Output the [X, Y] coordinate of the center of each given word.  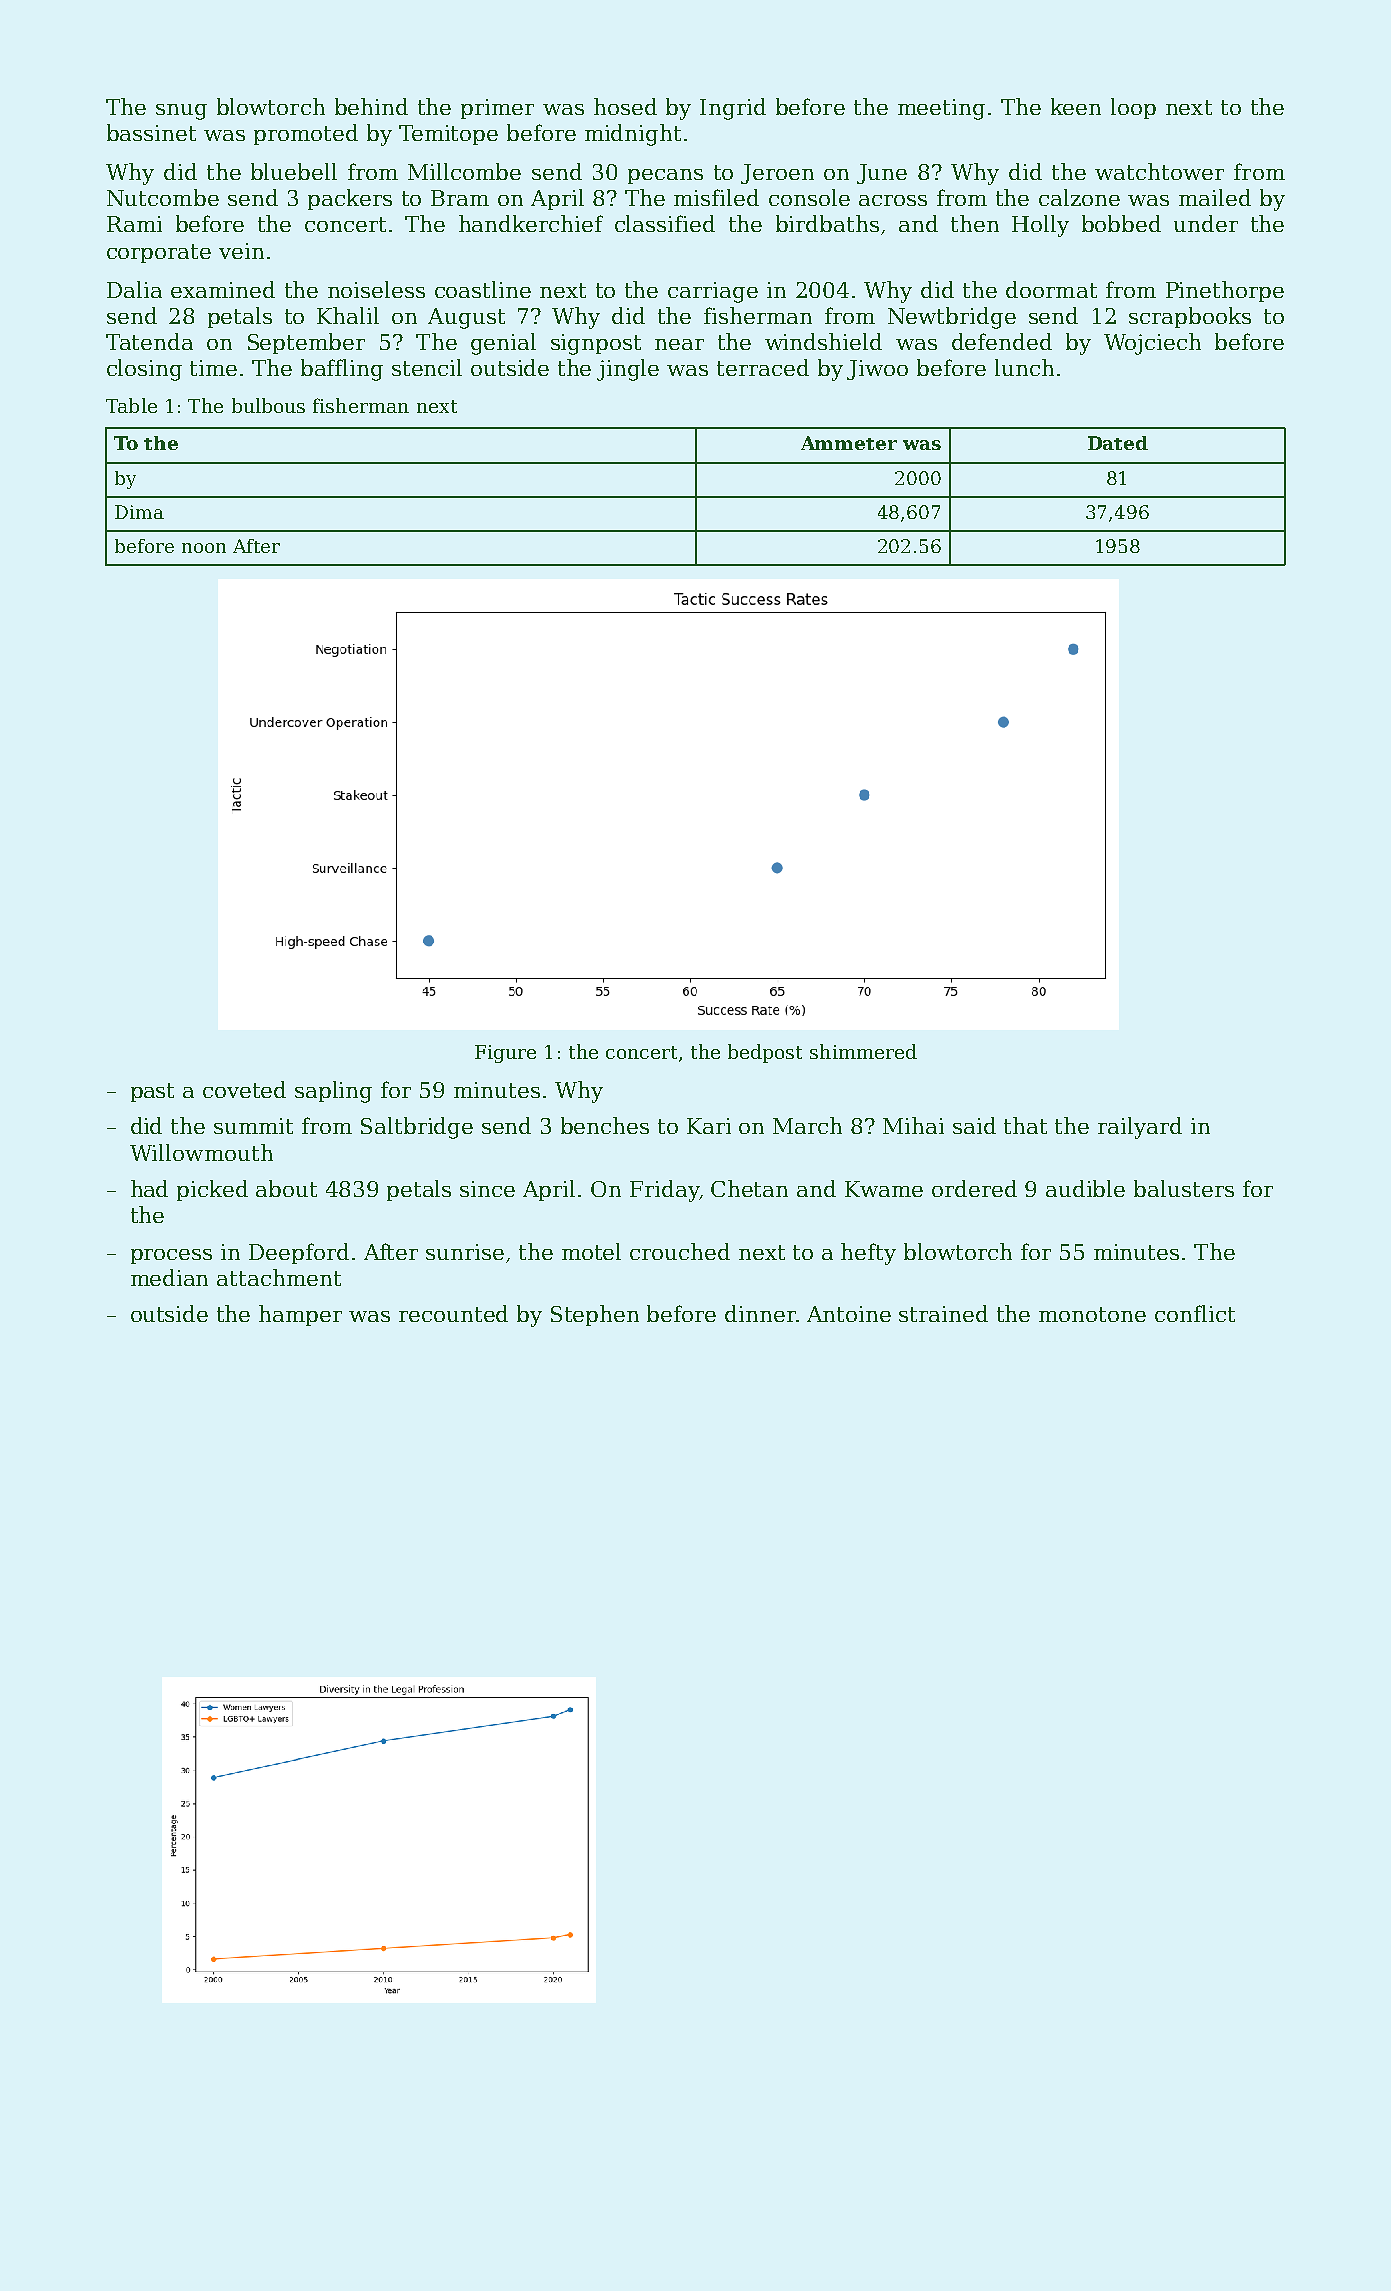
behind [371, 106]
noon [204, 548]
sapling [333, 1092]
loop [1133, 108]
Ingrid [733, 109]
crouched [680, 1251]
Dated [1118, 443]
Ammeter [849, 443]
